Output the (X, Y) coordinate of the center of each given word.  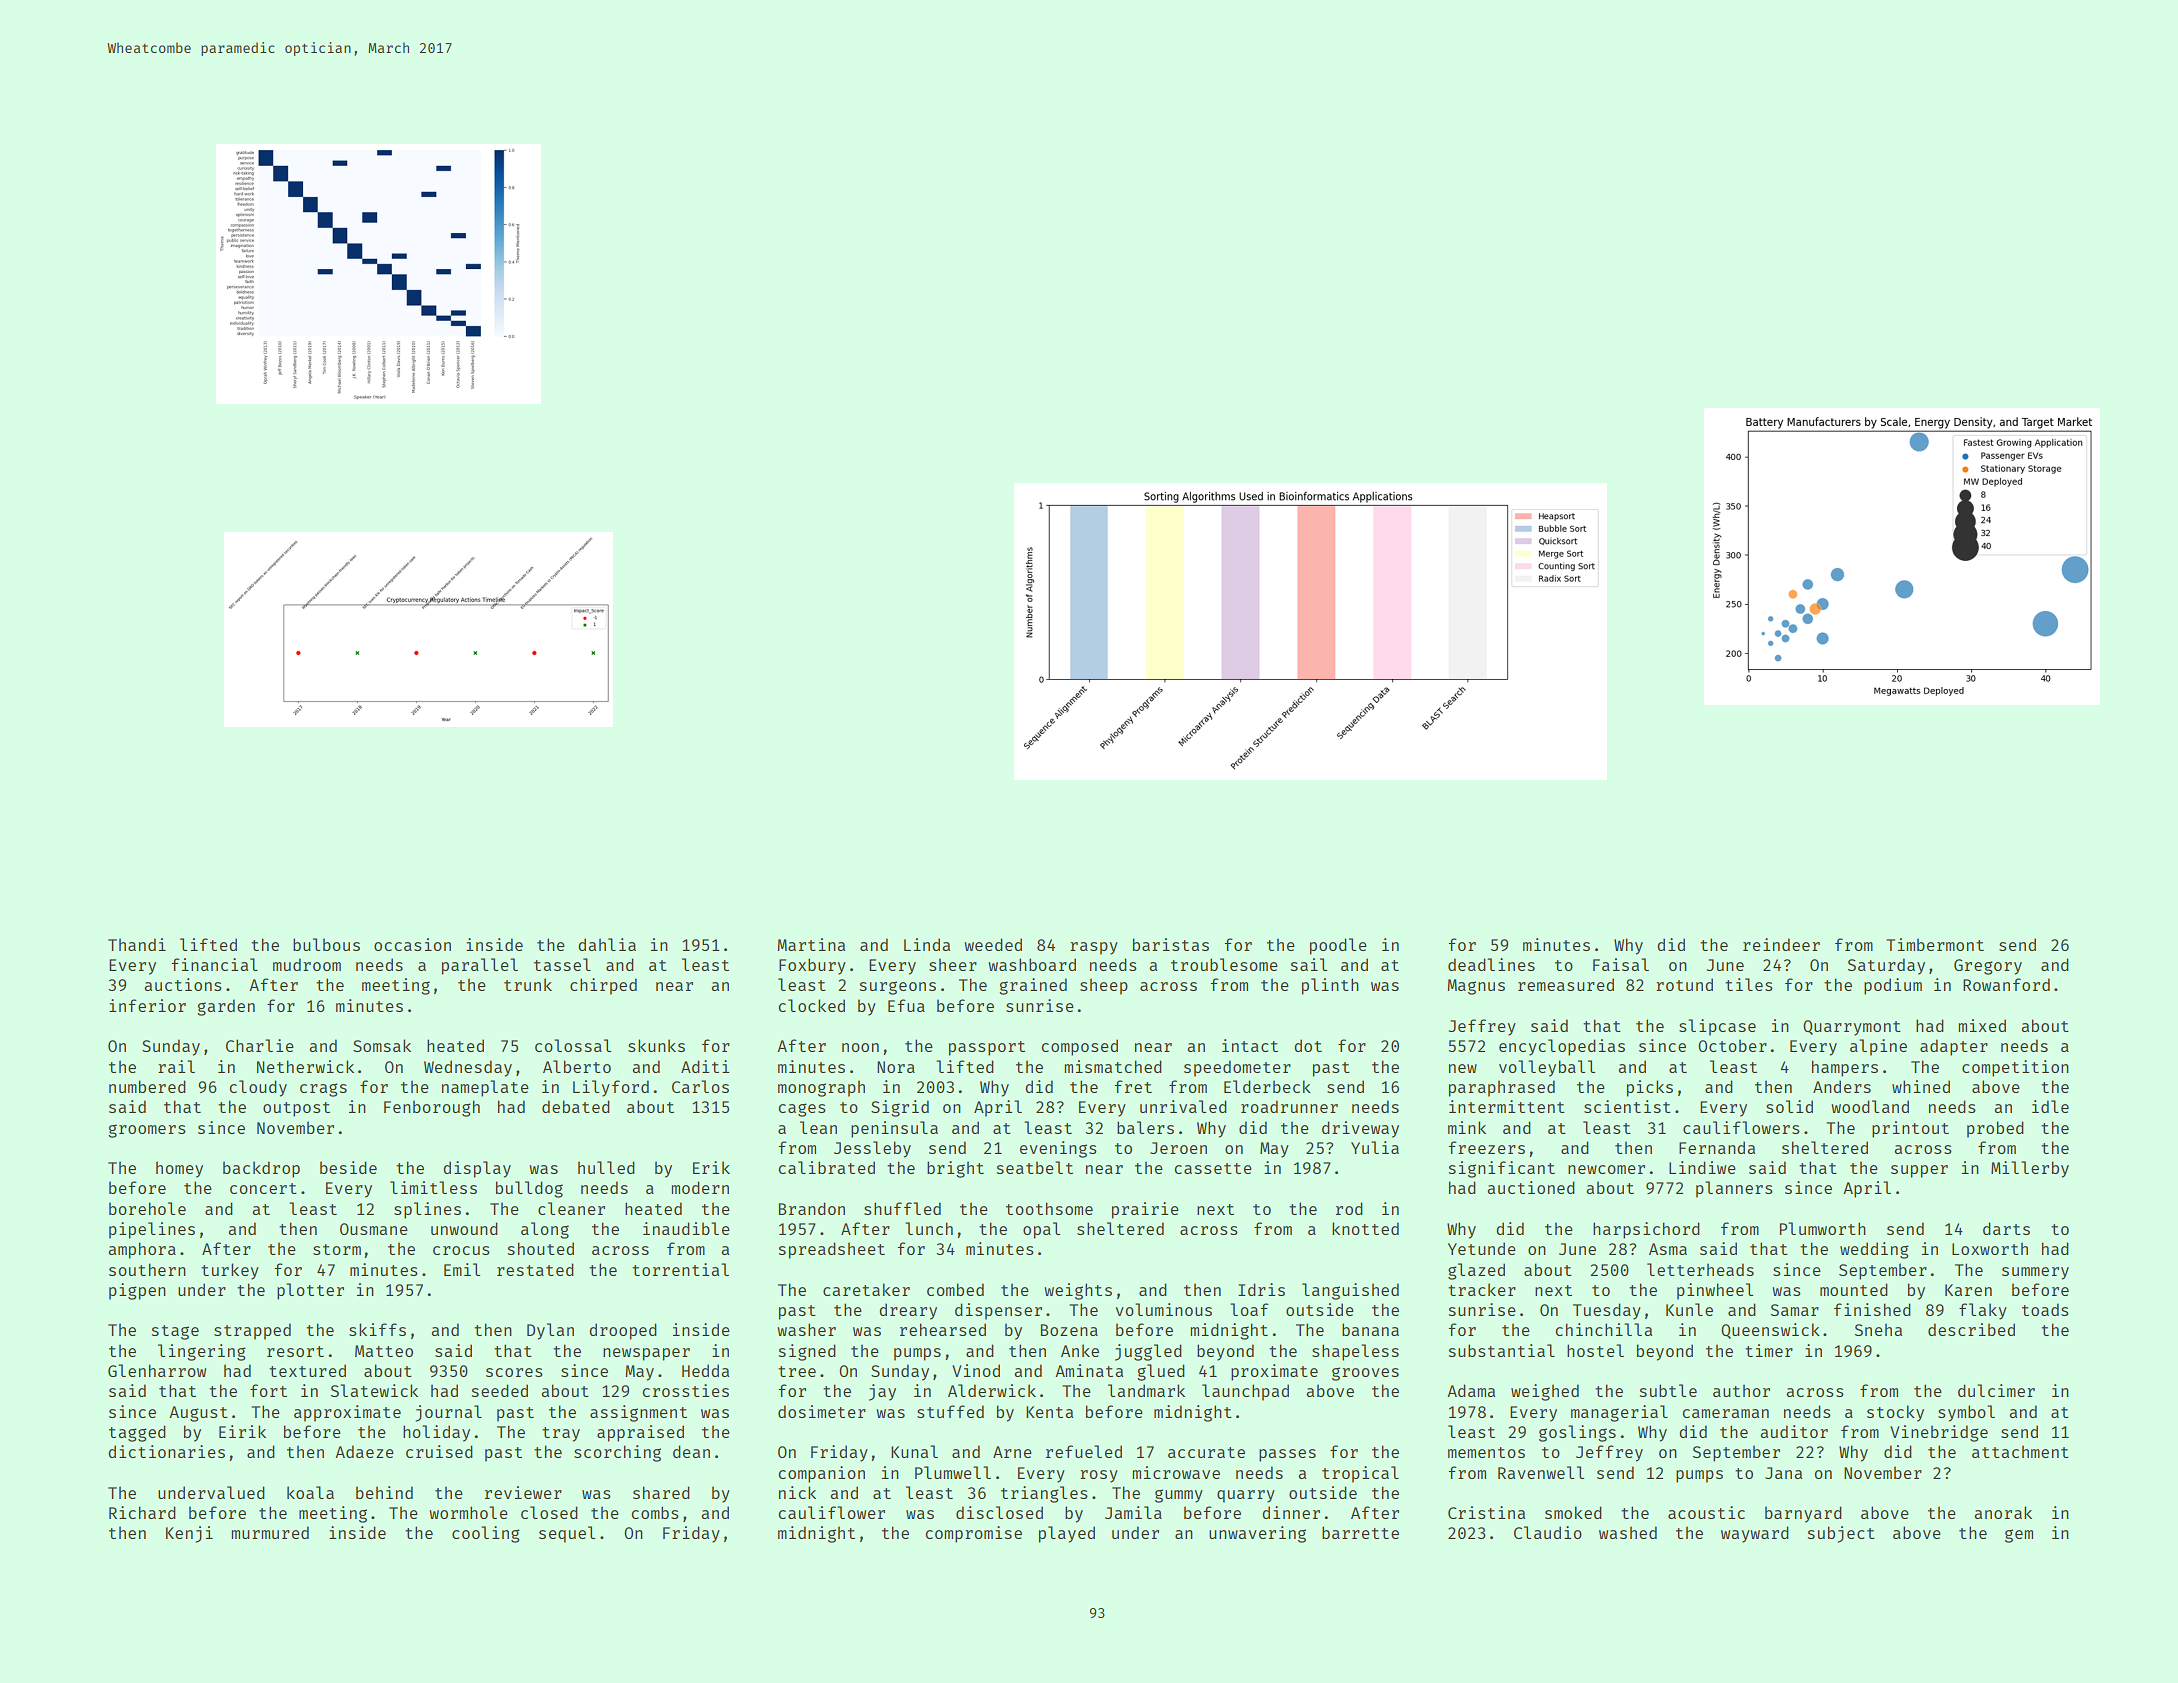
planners (1734, 1189)
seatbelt (1035, 1167)
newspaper (646, 1354)
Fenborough (432, 1108)
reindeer (1781, 944)
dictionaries (166, 1451)
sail (1309, 964)
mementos (1486, 1452)
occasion (412, 944)
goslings (1577, 1433)
